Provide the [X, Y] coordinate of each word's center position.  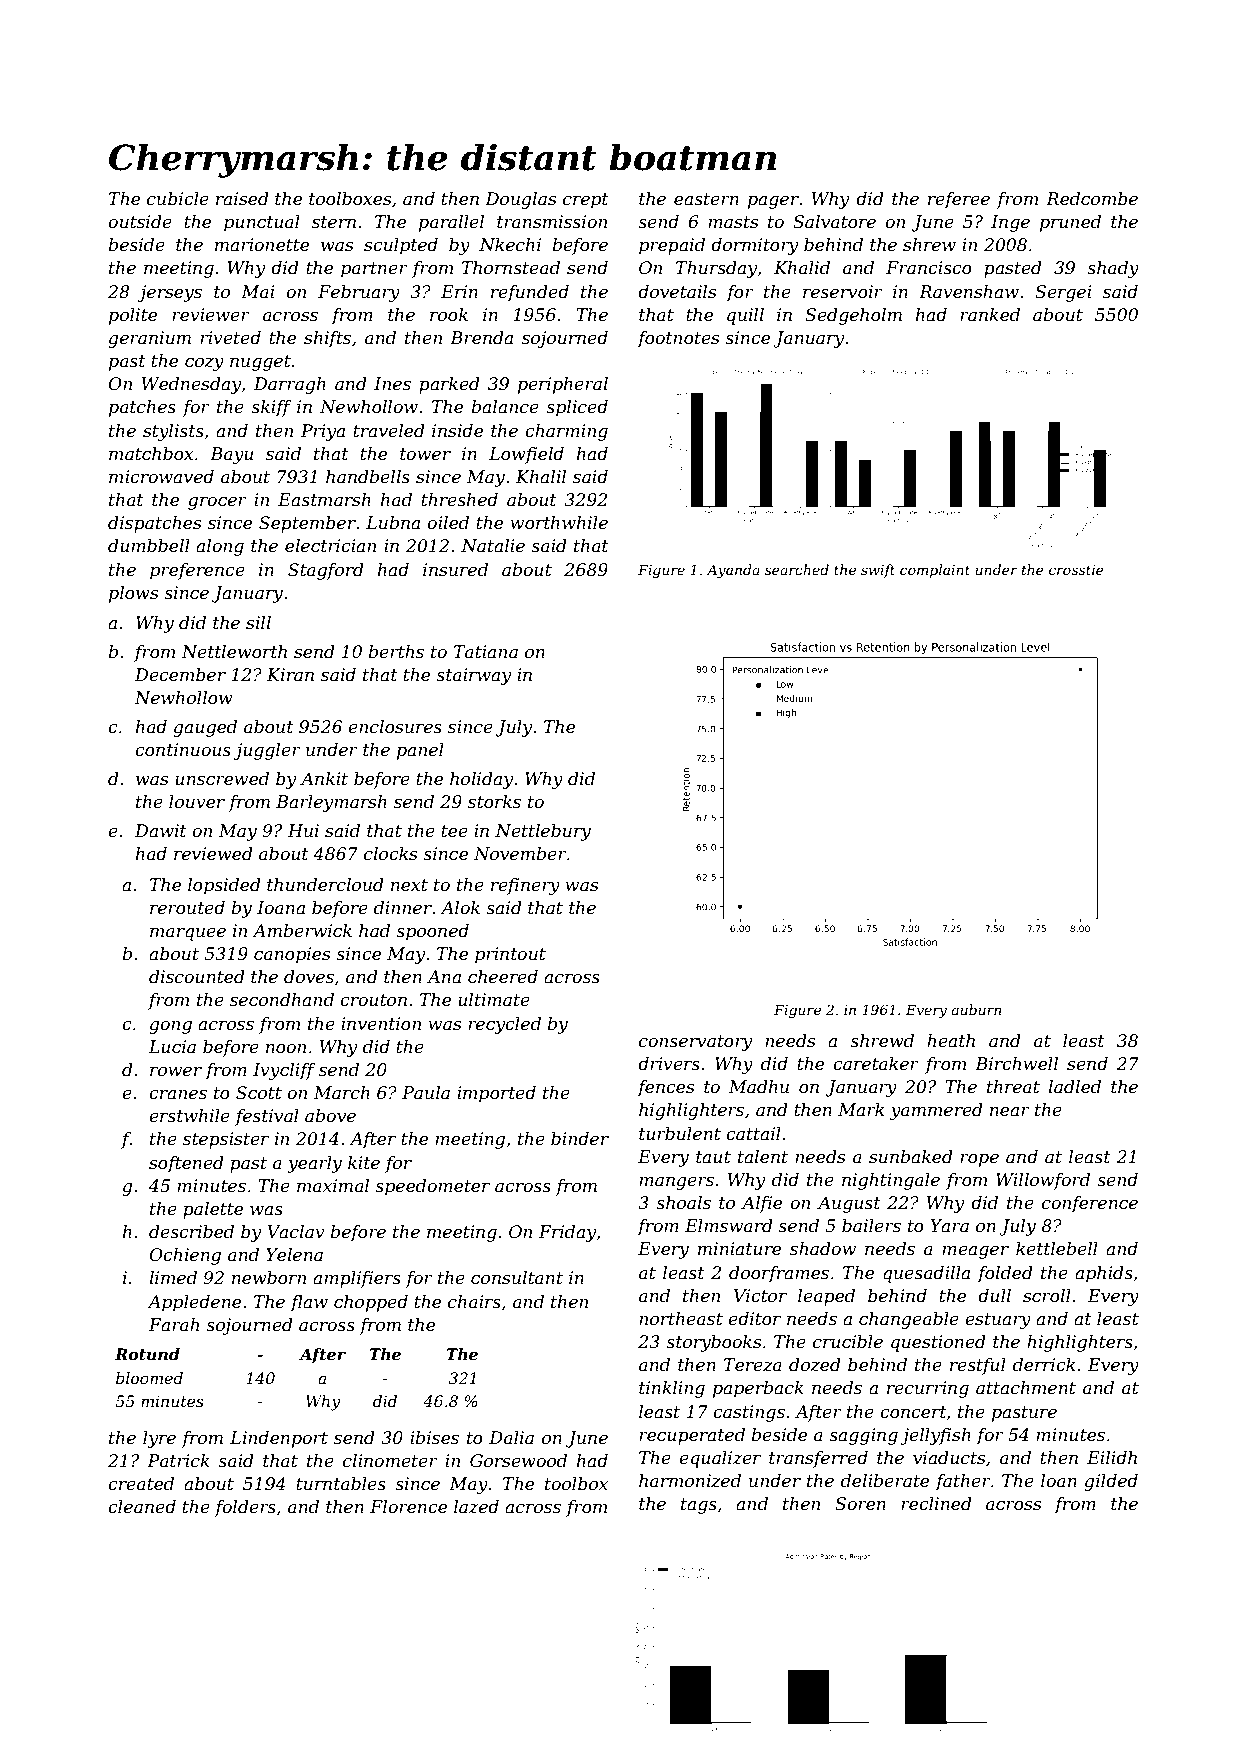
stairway [473, 676]
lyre [159, 1439]
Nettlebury [543, 832]
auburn [977, 1009]
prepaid [672, 246]
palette [213, 1210]
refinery [525, 886]
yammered [936, 1111]
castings [749, 1413]
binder [580, 1139]
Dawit [161, 831]
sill [258, 623]
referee [959, 200]
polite [133, 316]
